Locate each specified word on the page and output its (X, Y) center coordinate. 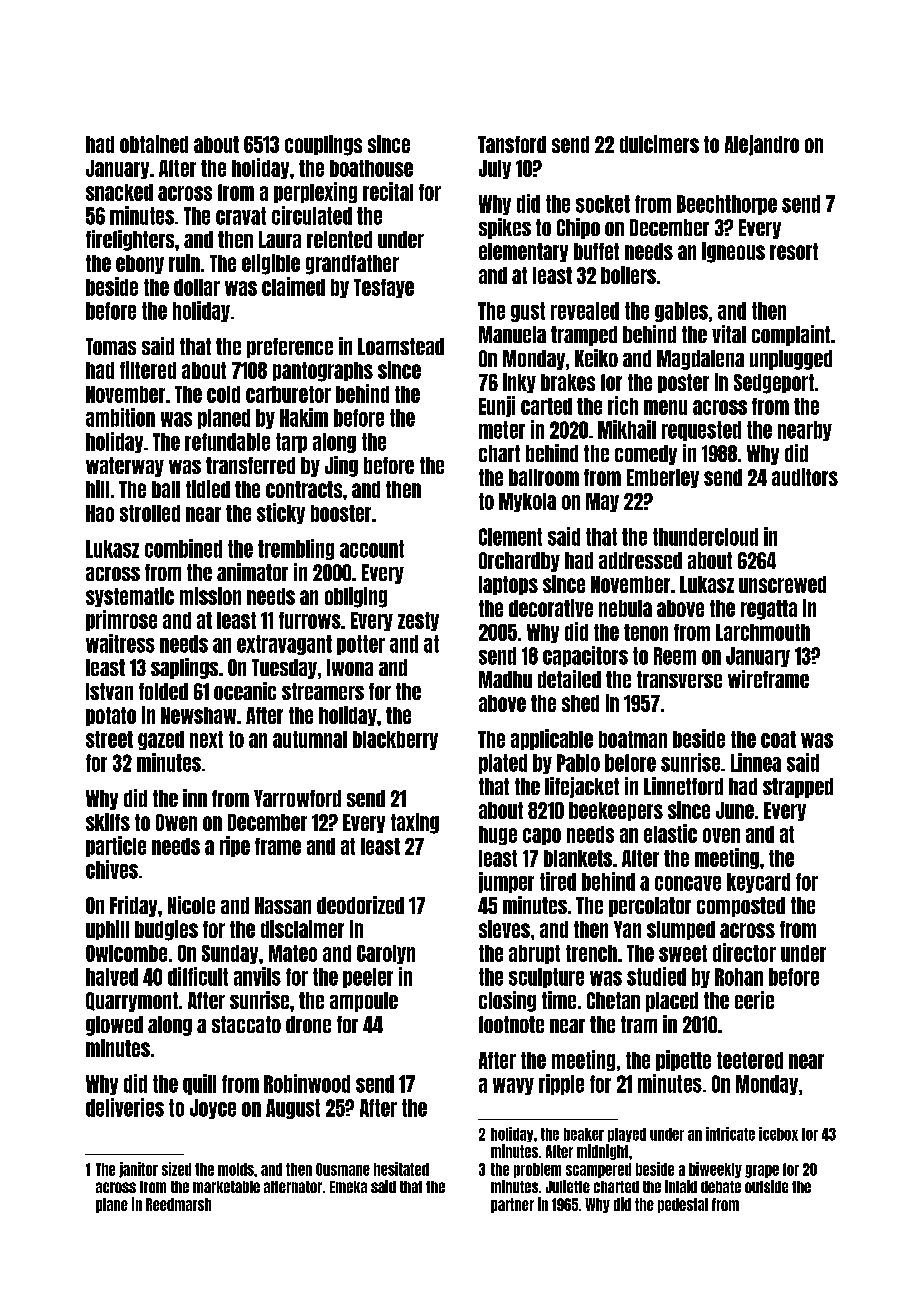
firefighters (130, 240)
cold (223, 394)
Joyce (213, 1109)
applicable (552, 739)
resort (794, 251)
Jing (341, 466)
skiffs (108, 822)
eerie (754, 1000)
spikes (505, 228)
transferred (250, 465)
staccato (246, 1024)
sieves (504, 929)
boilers (628, 275)
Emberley (663, 478)
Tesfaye (384, 288)
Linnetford (683, 786)
